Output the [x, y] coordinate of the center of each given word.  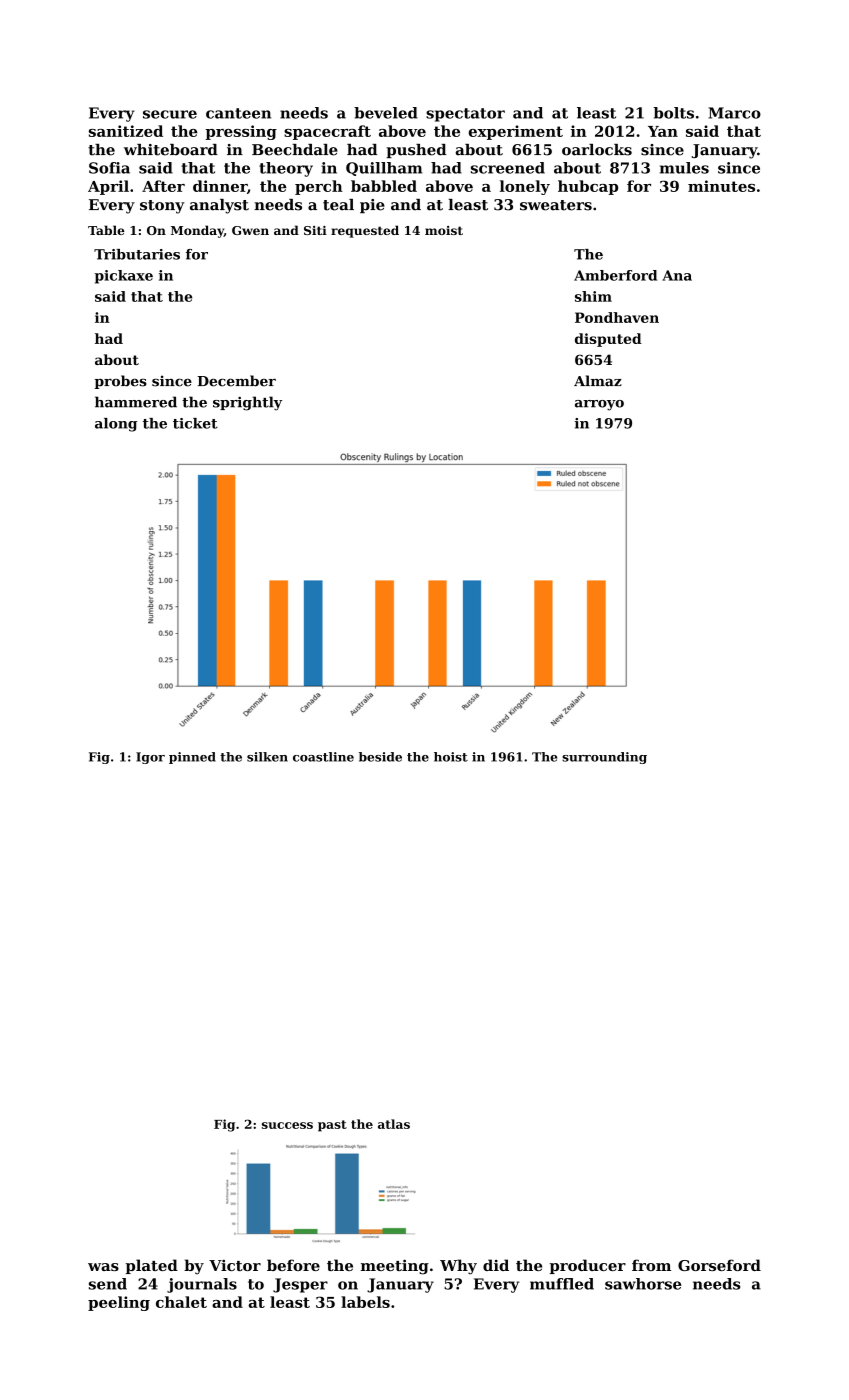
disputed [608, 340]
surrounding [604, 758]
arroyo [599, 405]
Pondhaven [617, 317]
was [103, 1267]
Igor [150, 758]
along [116, 425]
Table [106, 230]
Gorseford [719, 1265]
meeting [395, 1267]
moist [444, 230]
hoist [451, 757]
